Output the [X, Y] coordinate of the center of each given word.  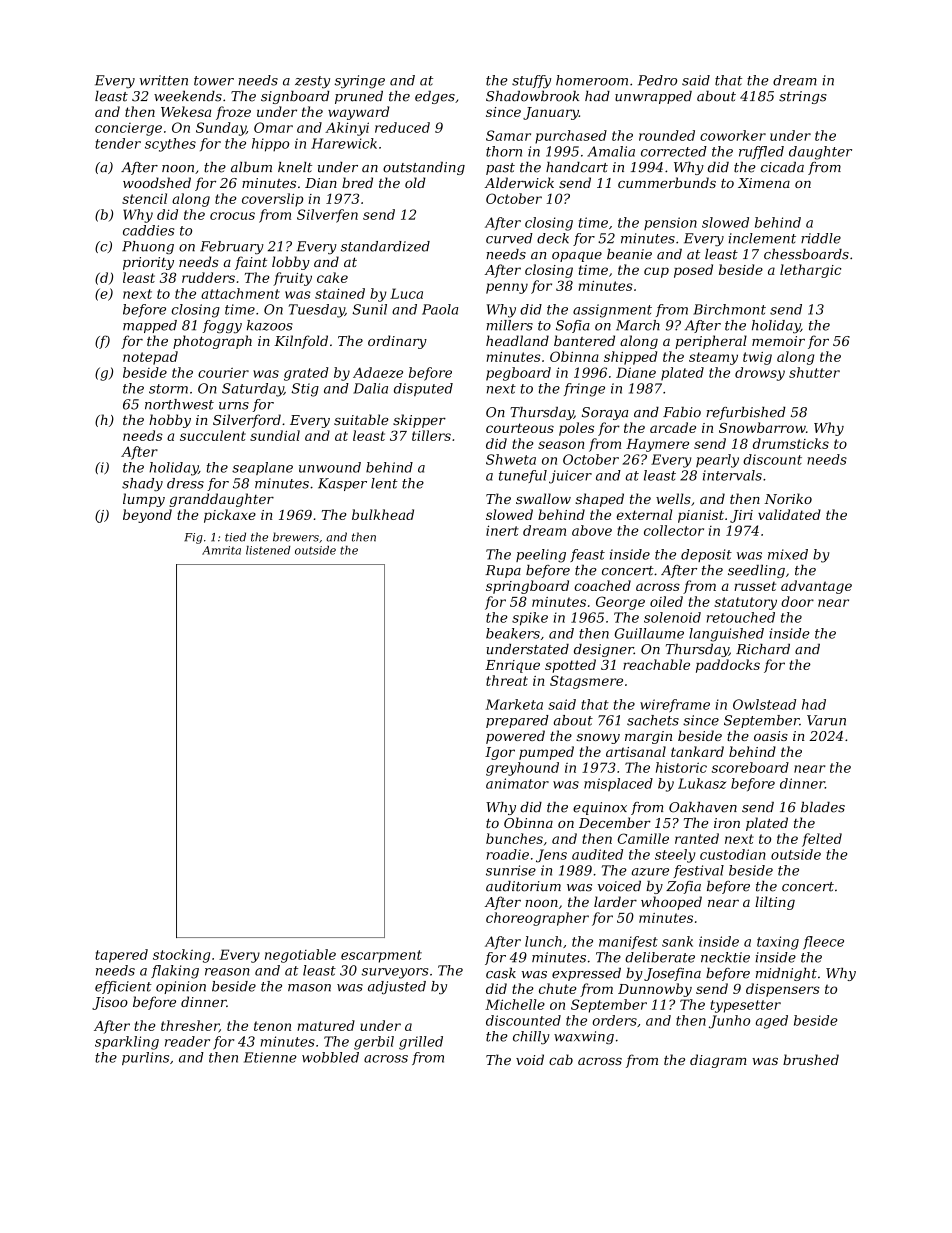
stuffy [531, 82]
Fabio [682, 412]
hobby [170, 421]
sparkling [127, 1043]
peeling [541, 556]
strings [803, 97]
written [164, 80]
